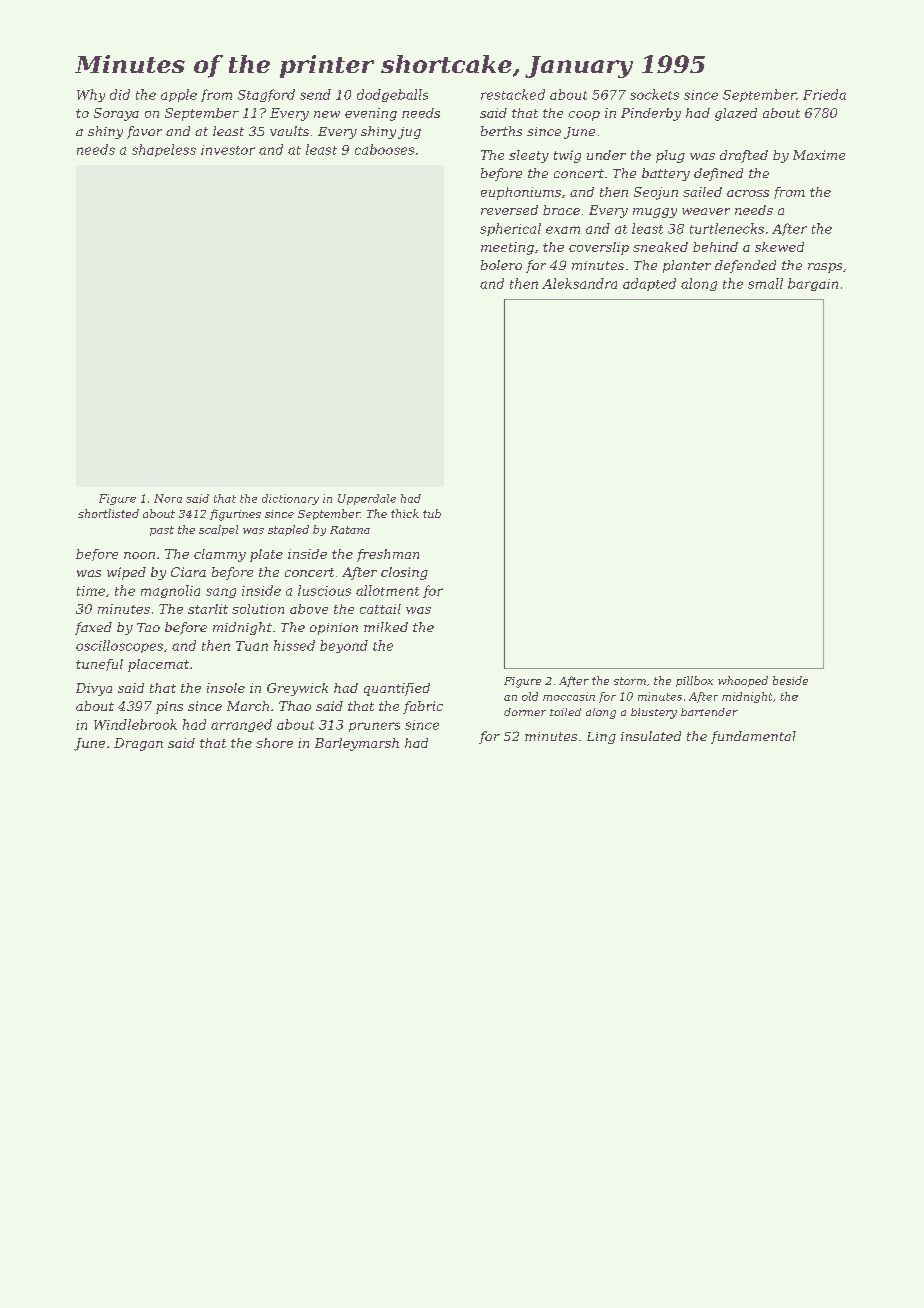 The image size is (924, 1308). Describe the element at coordinates (295, 706) in the image. I see `Thao` at that location.
